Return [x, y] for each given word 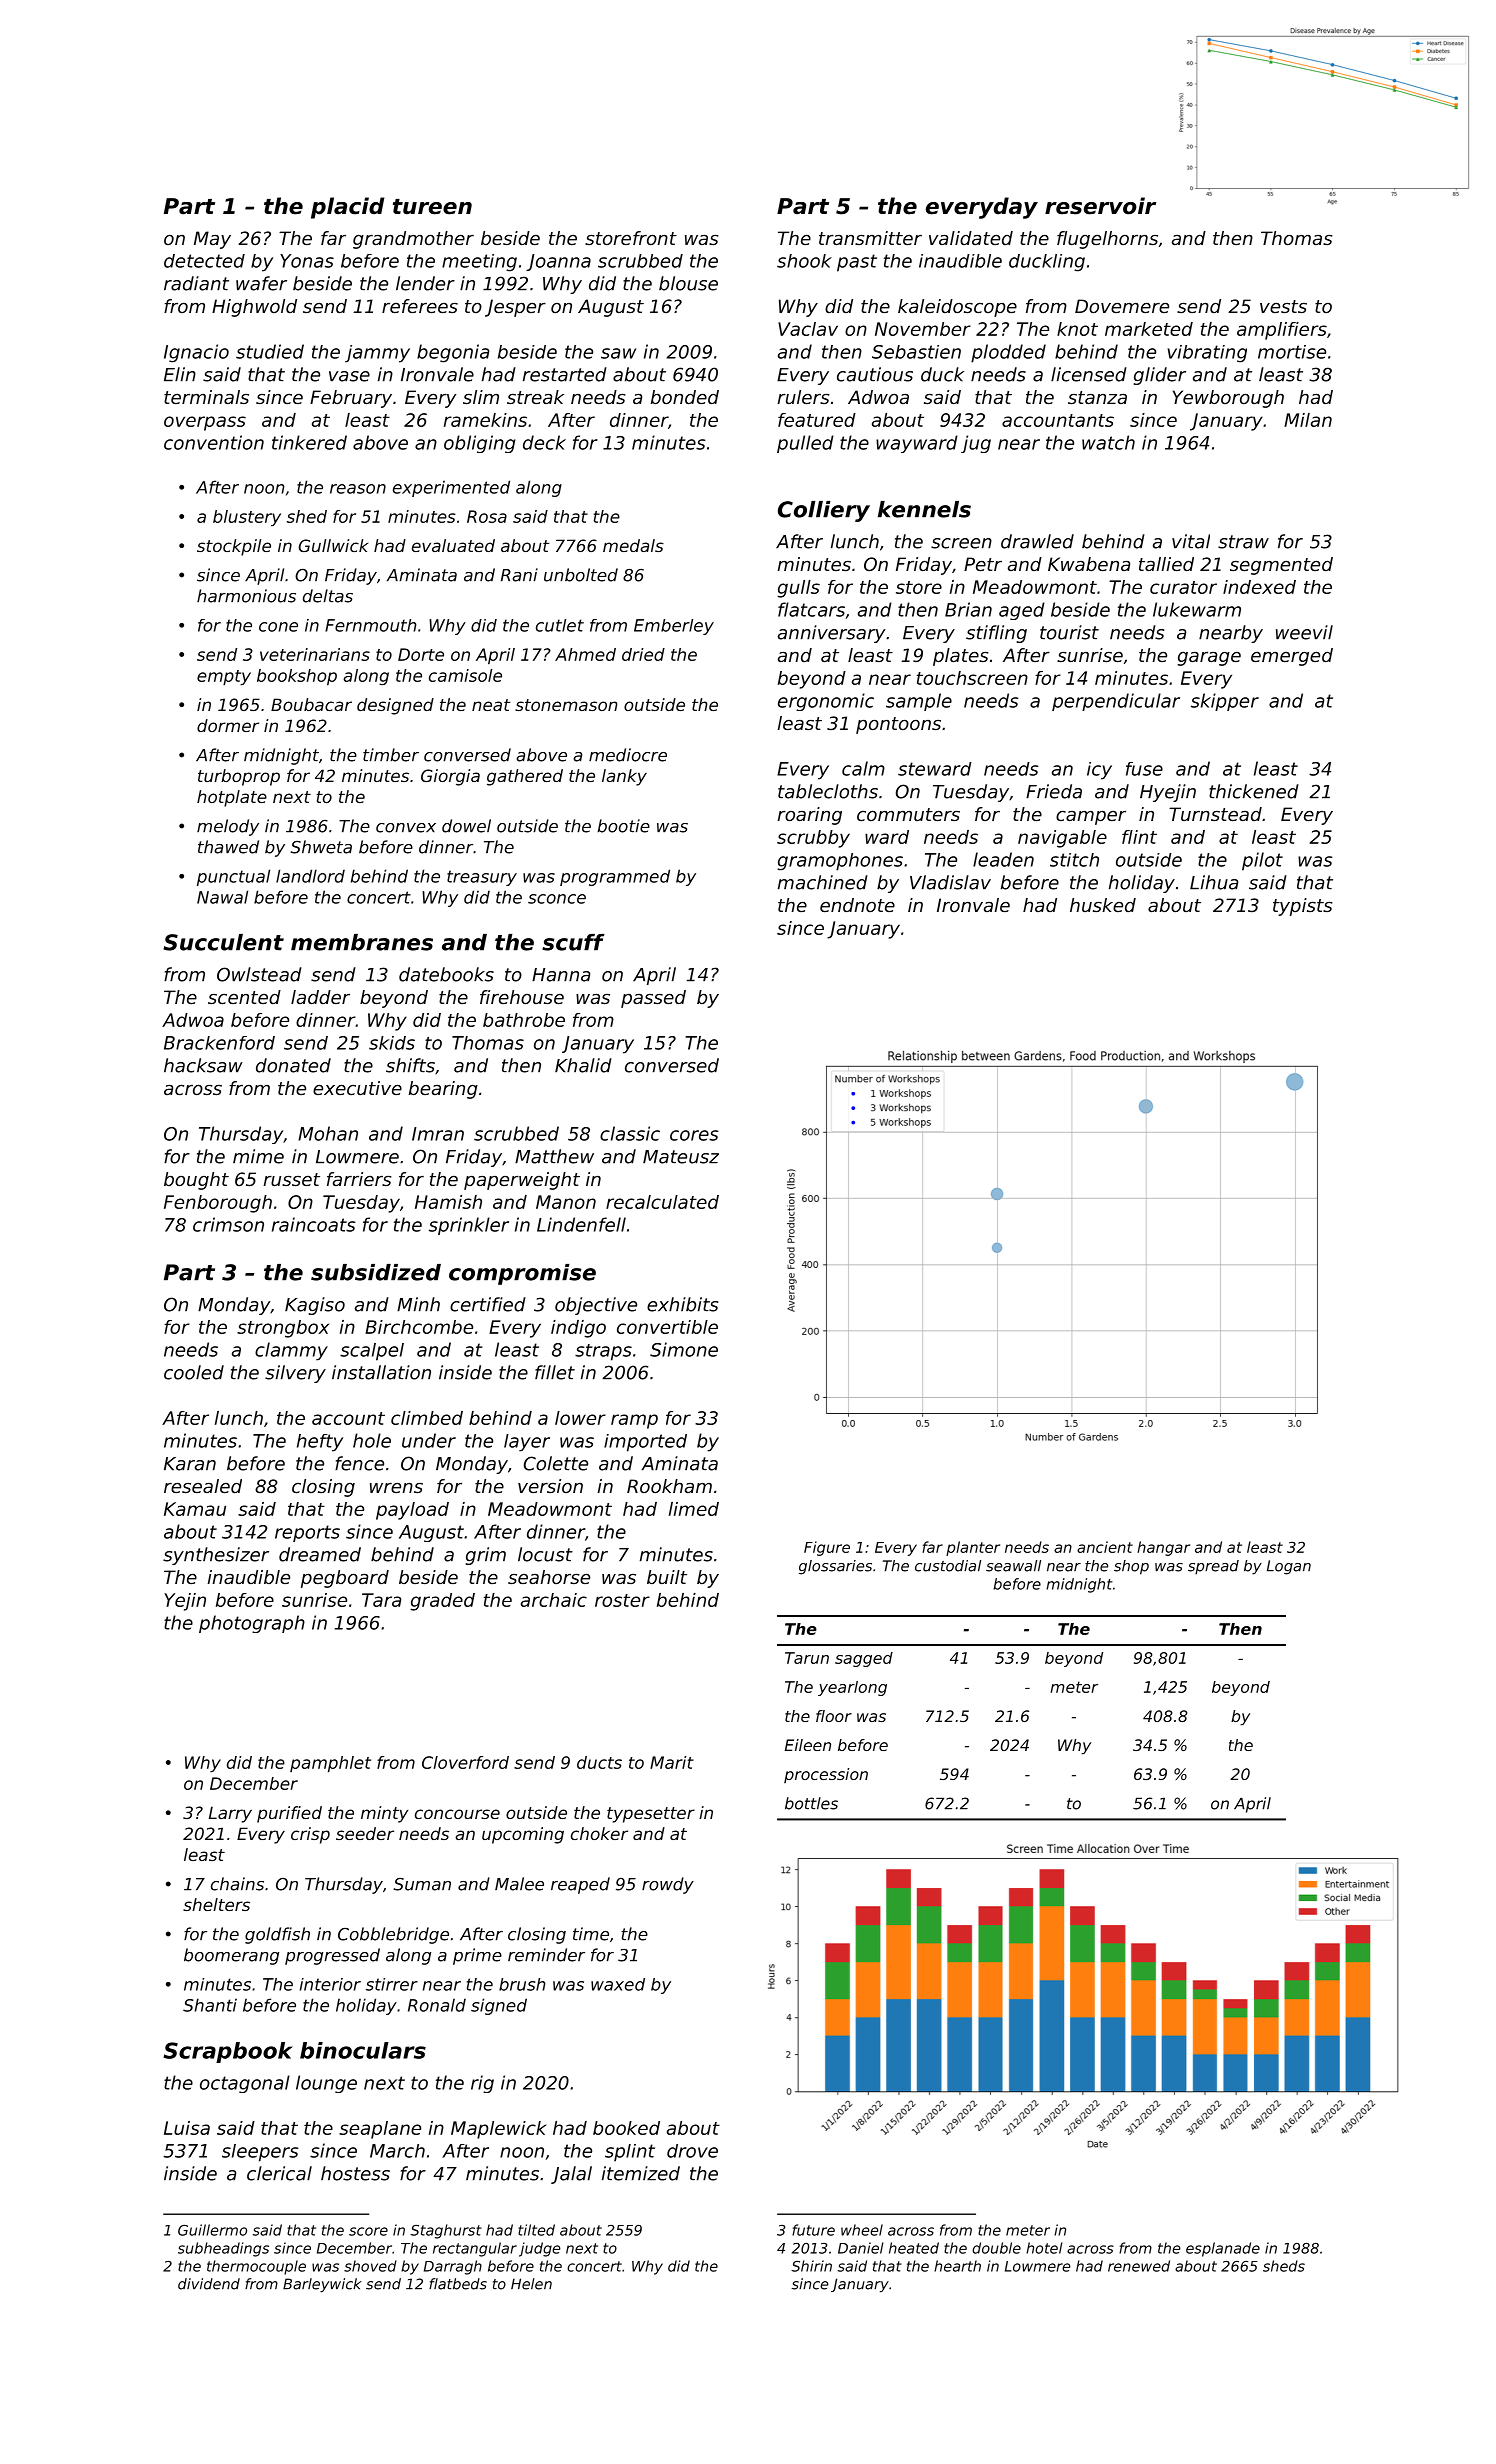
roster [622, 1600]
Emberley [674, 627]
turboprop [239, 777]
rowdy [668, 1885]
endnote [857, 905]
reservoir [1100, 206]
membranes [362, 942]
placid [347, 208]
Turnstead [1215, 814]
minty [384, 1814]
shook [804, 261]
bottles [811, 1803]
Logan [1289, 1567]
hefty [320, 1443]
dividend [209, 2284]
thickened [1254, 791]
